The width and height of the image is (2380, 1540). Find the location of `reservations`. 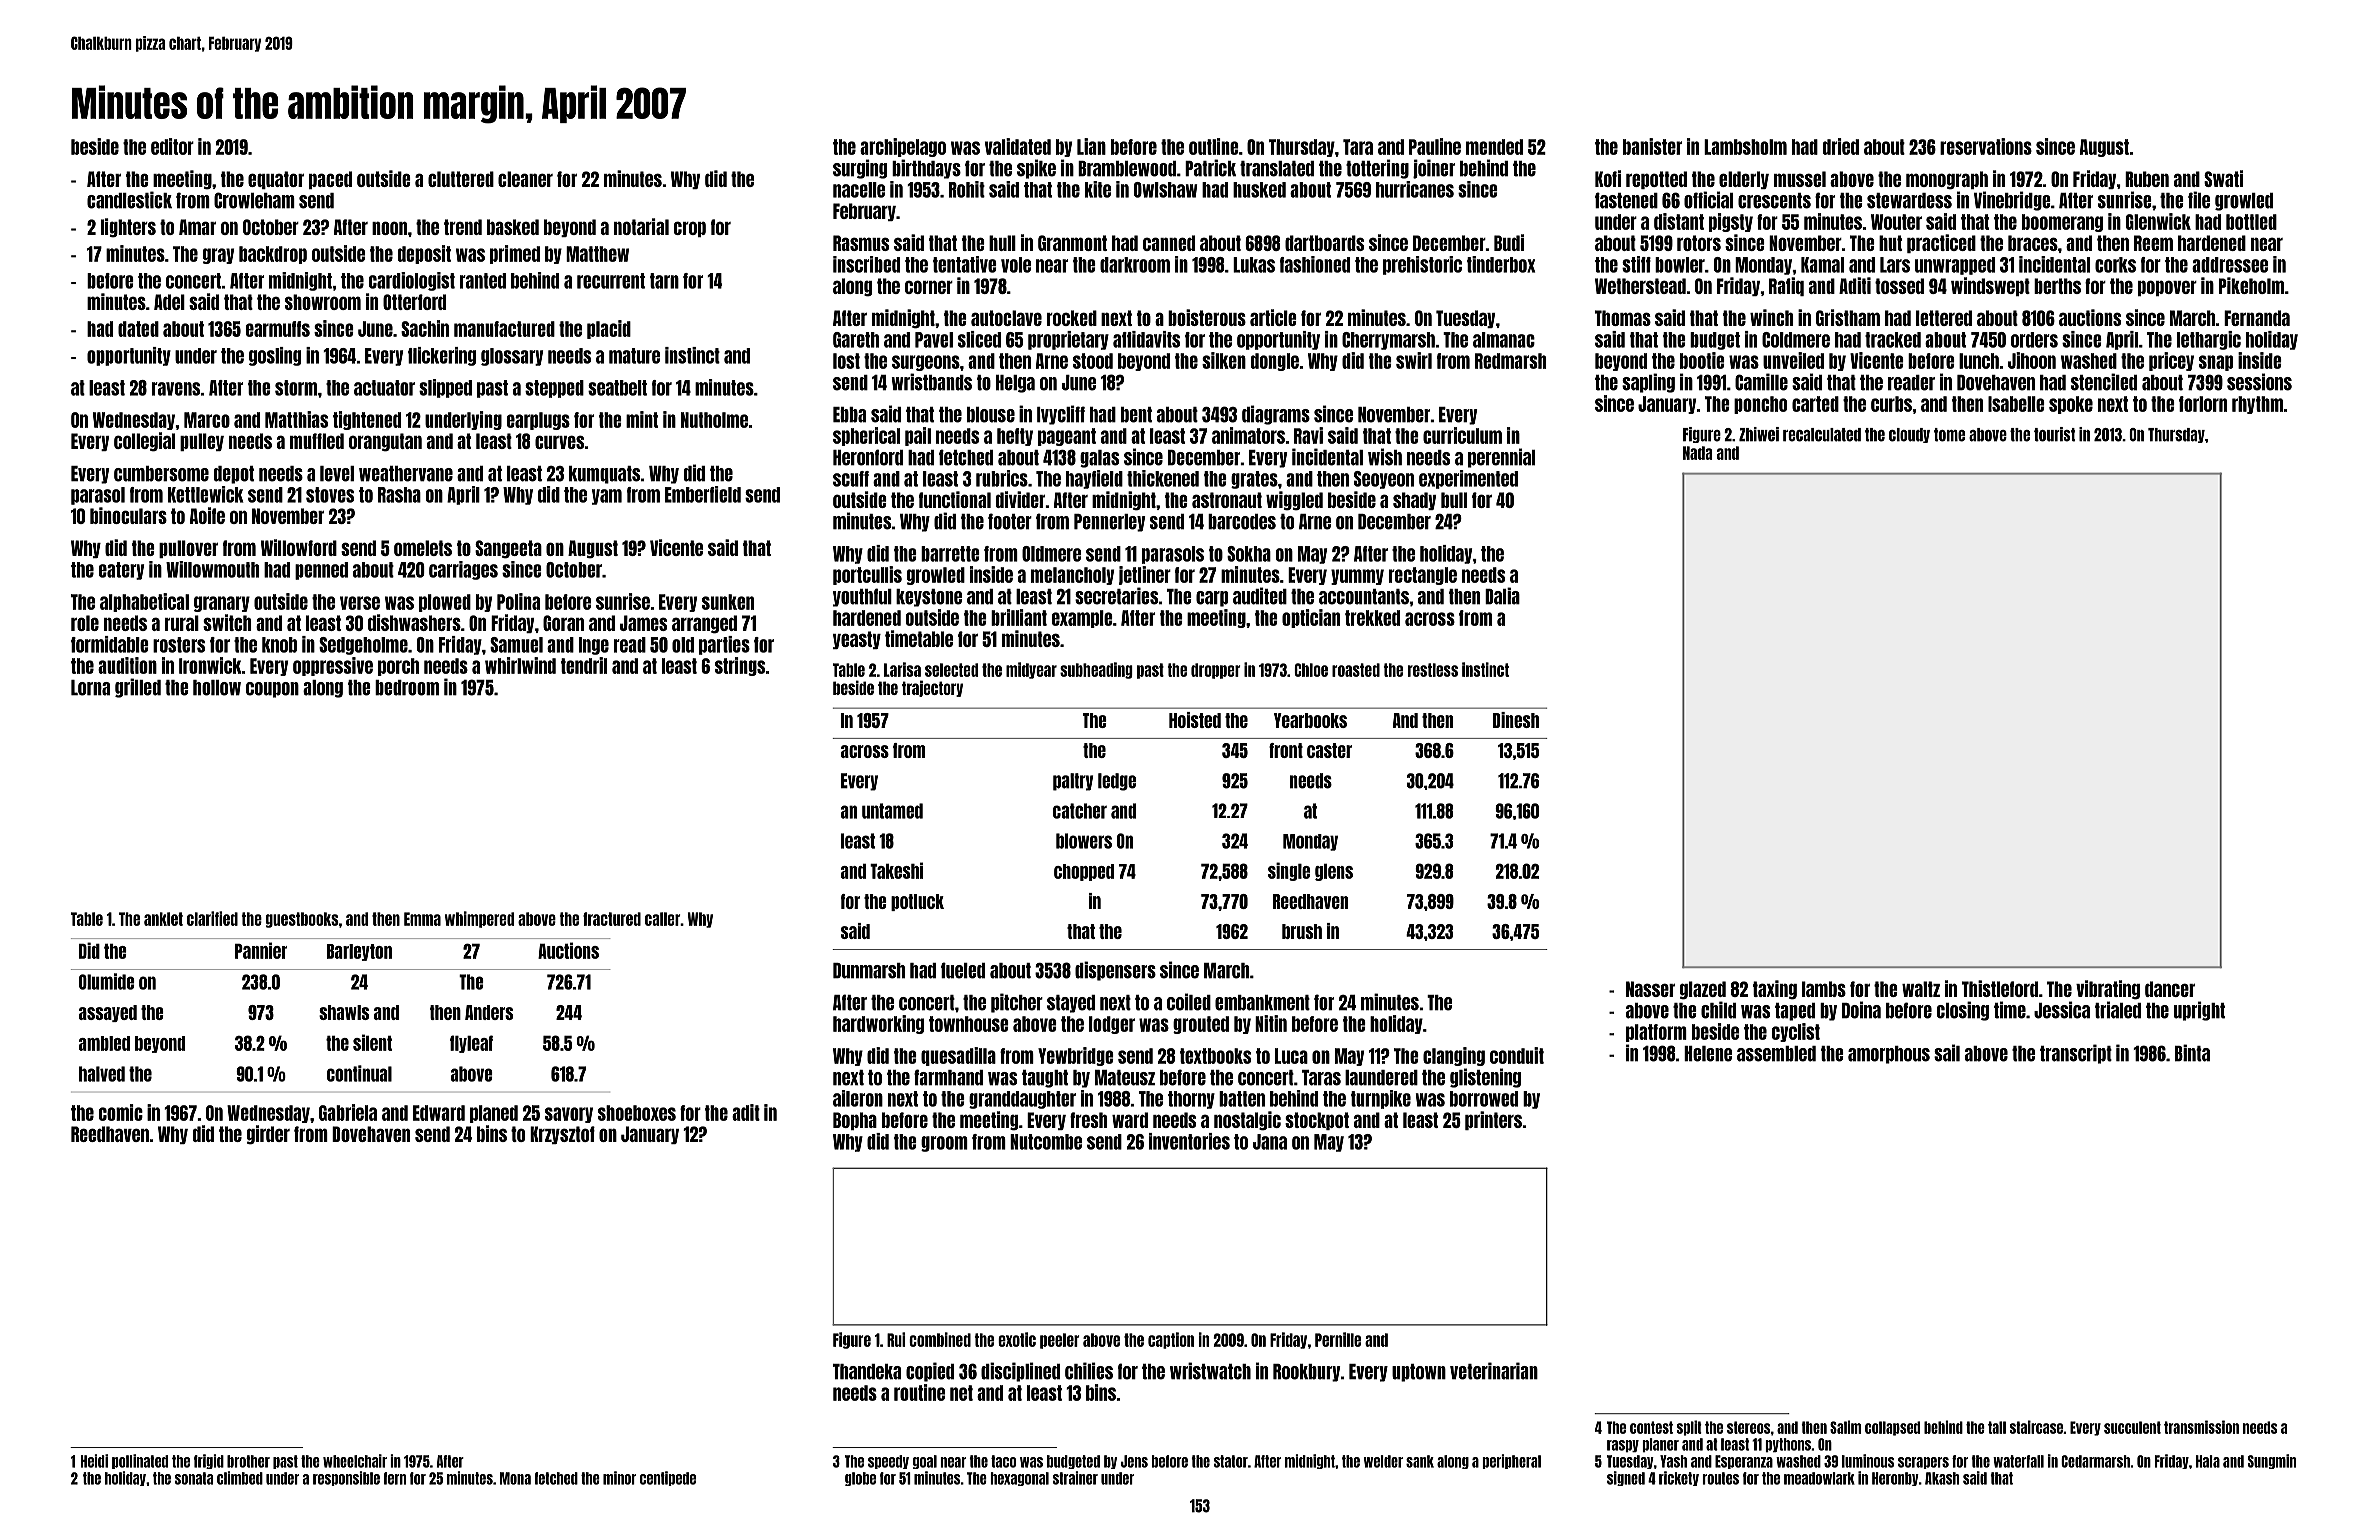

reservations is located at coordinates (1986, 146).
